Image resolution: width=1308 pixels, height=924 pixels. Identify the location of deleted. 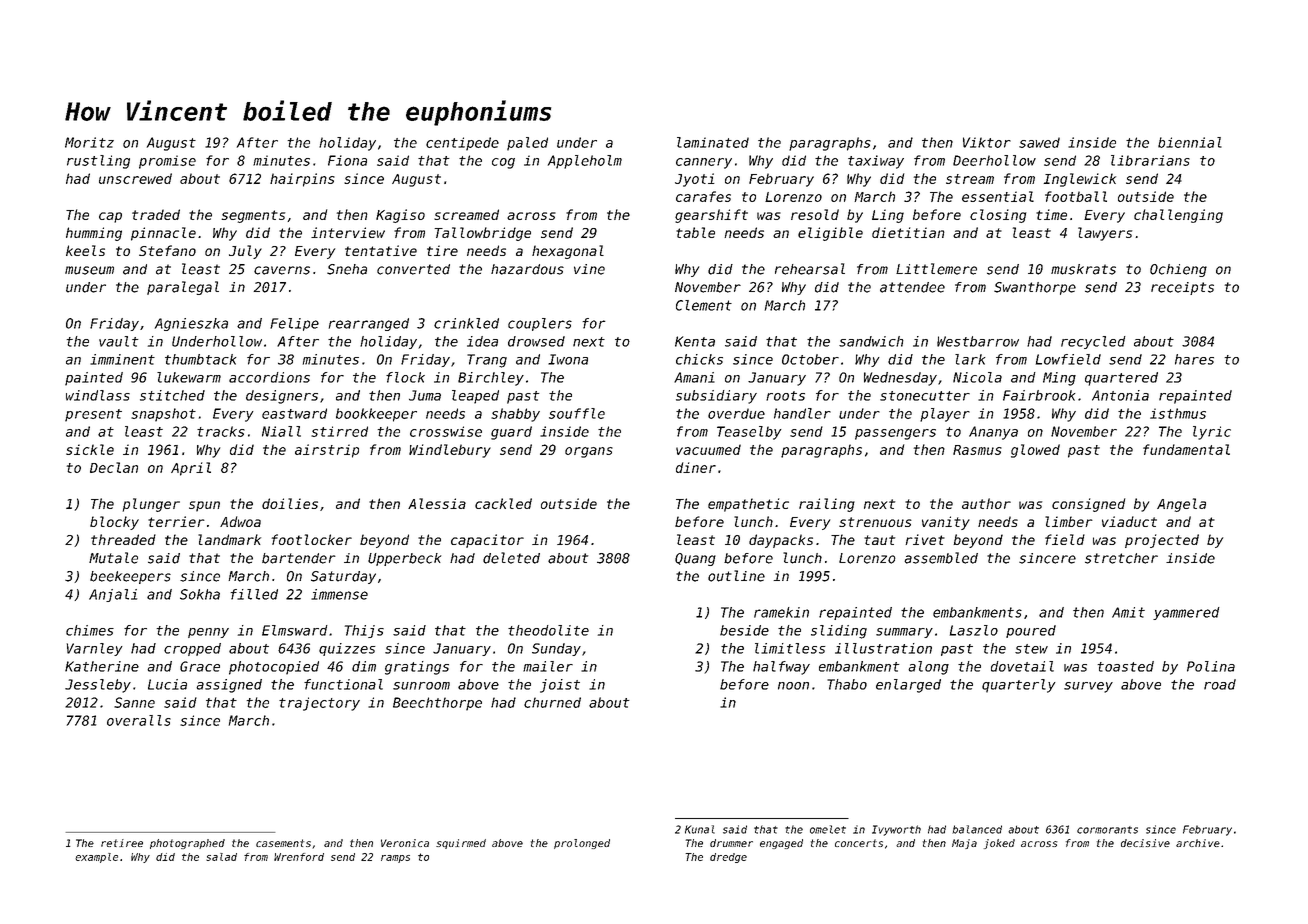
(511, 558).
